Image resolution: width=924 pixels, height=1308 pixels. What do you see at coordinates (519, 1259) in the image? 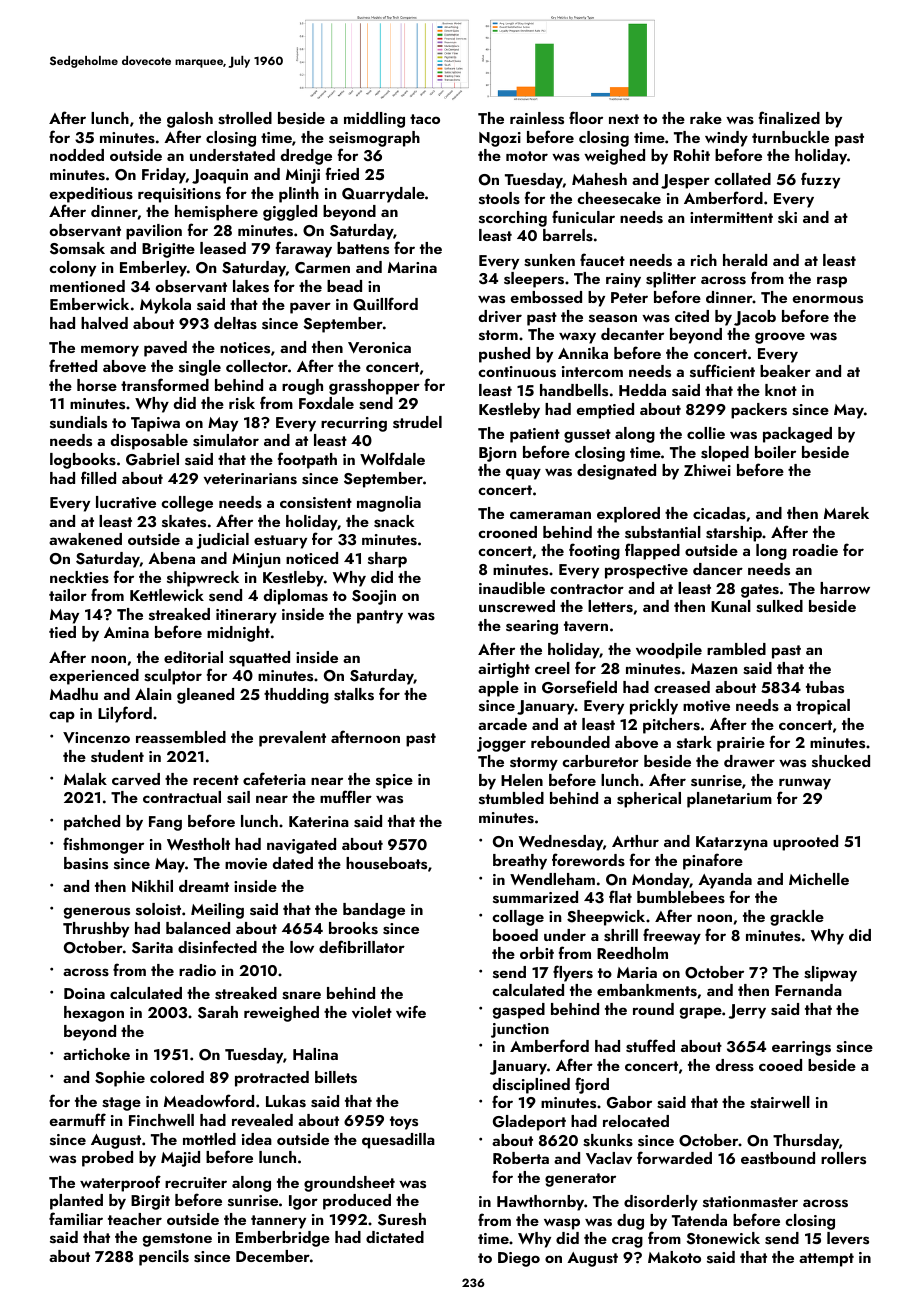
I see `Diego` at bounding box center [519, 1259].
